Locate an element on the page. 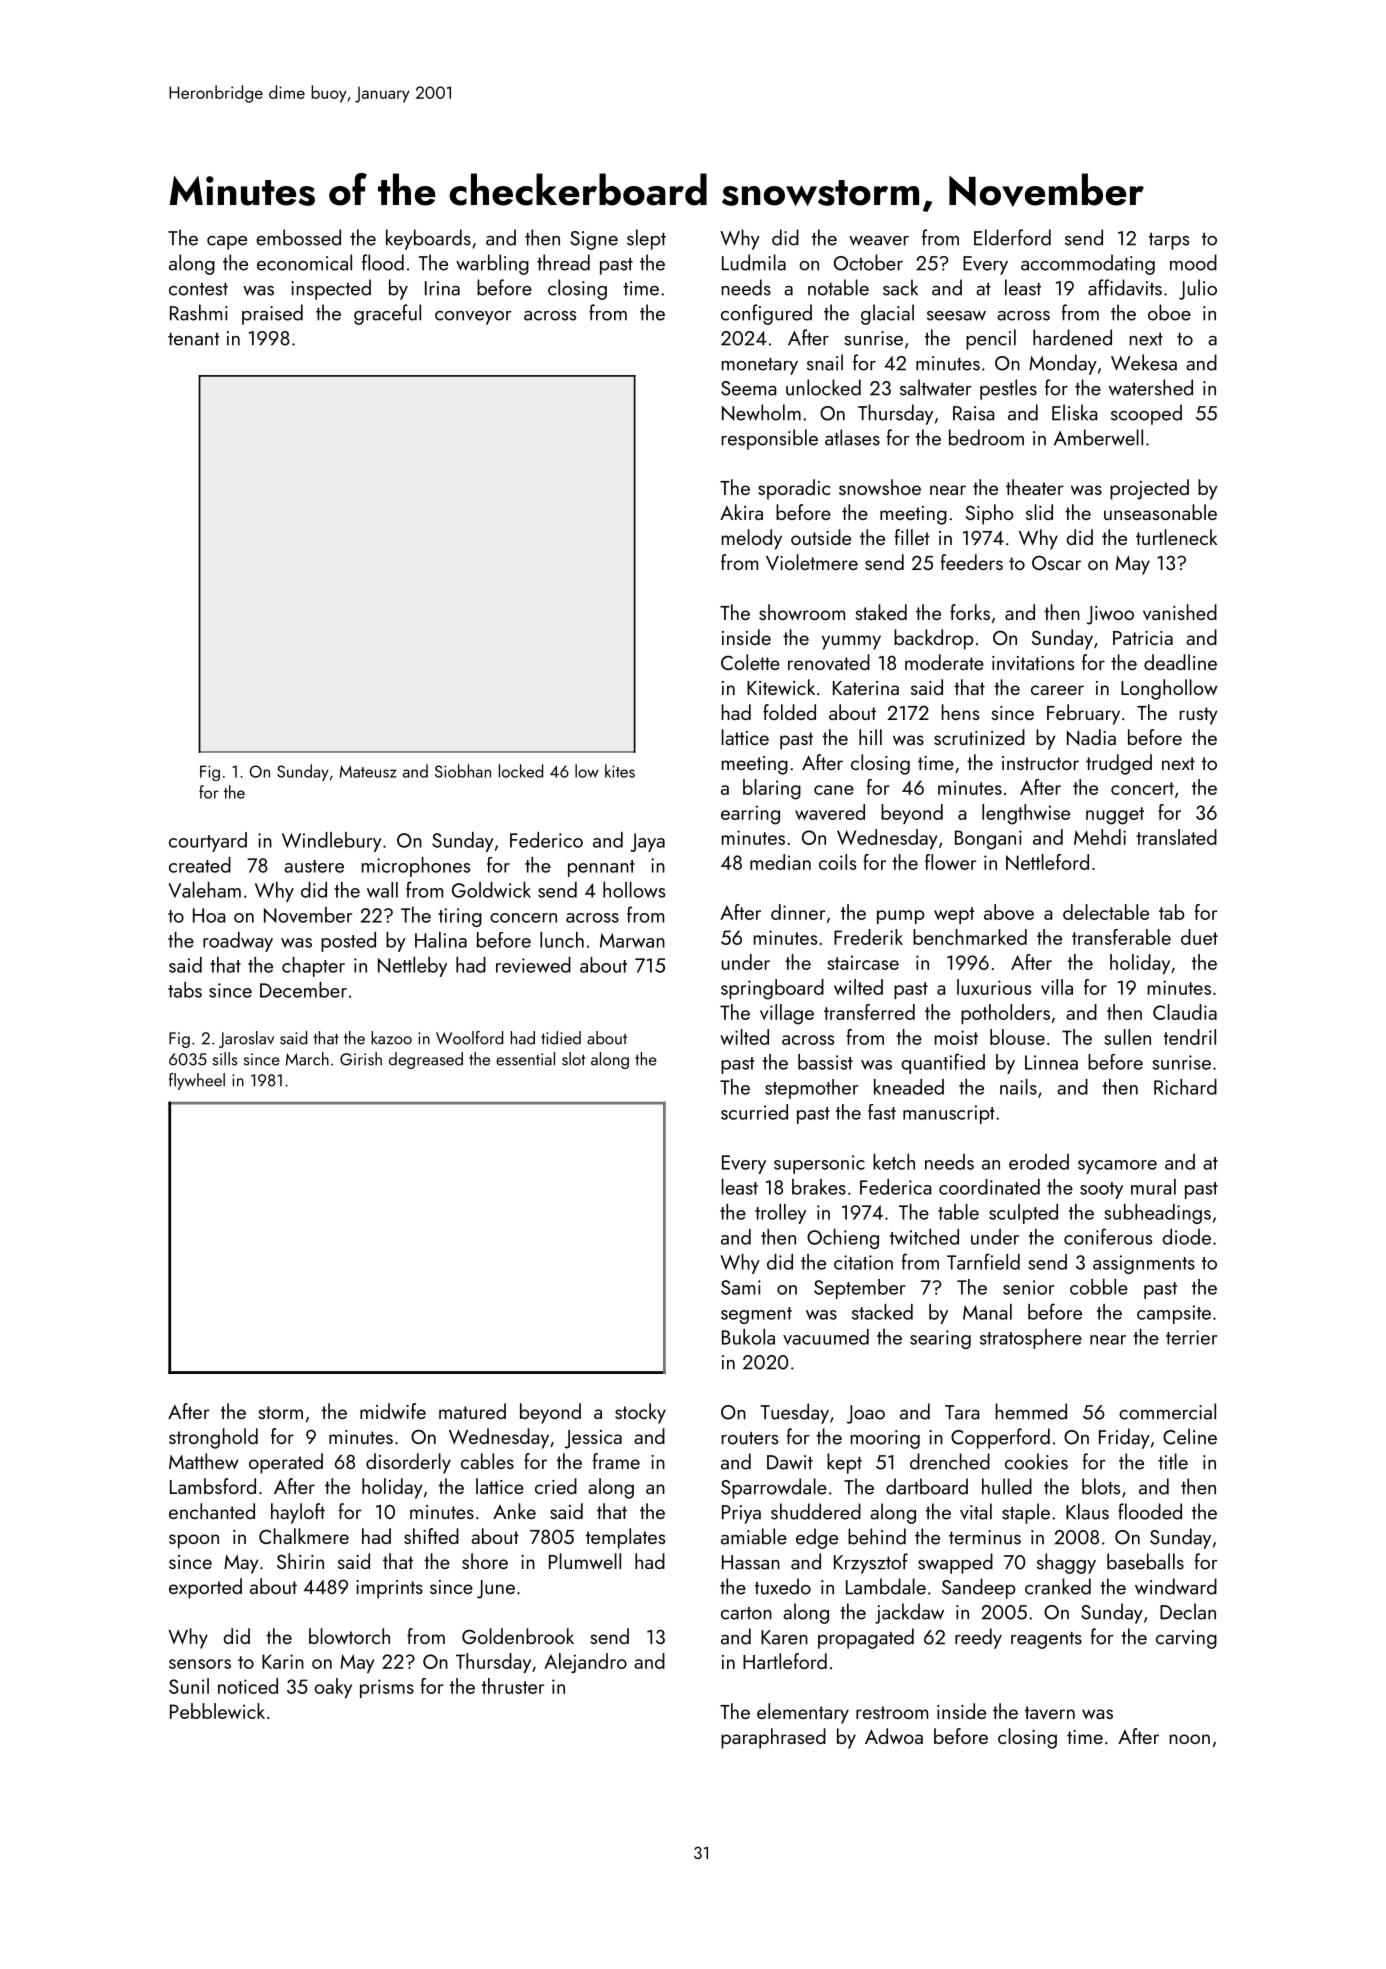  Mateusz is located at coordinates (368, 771).
